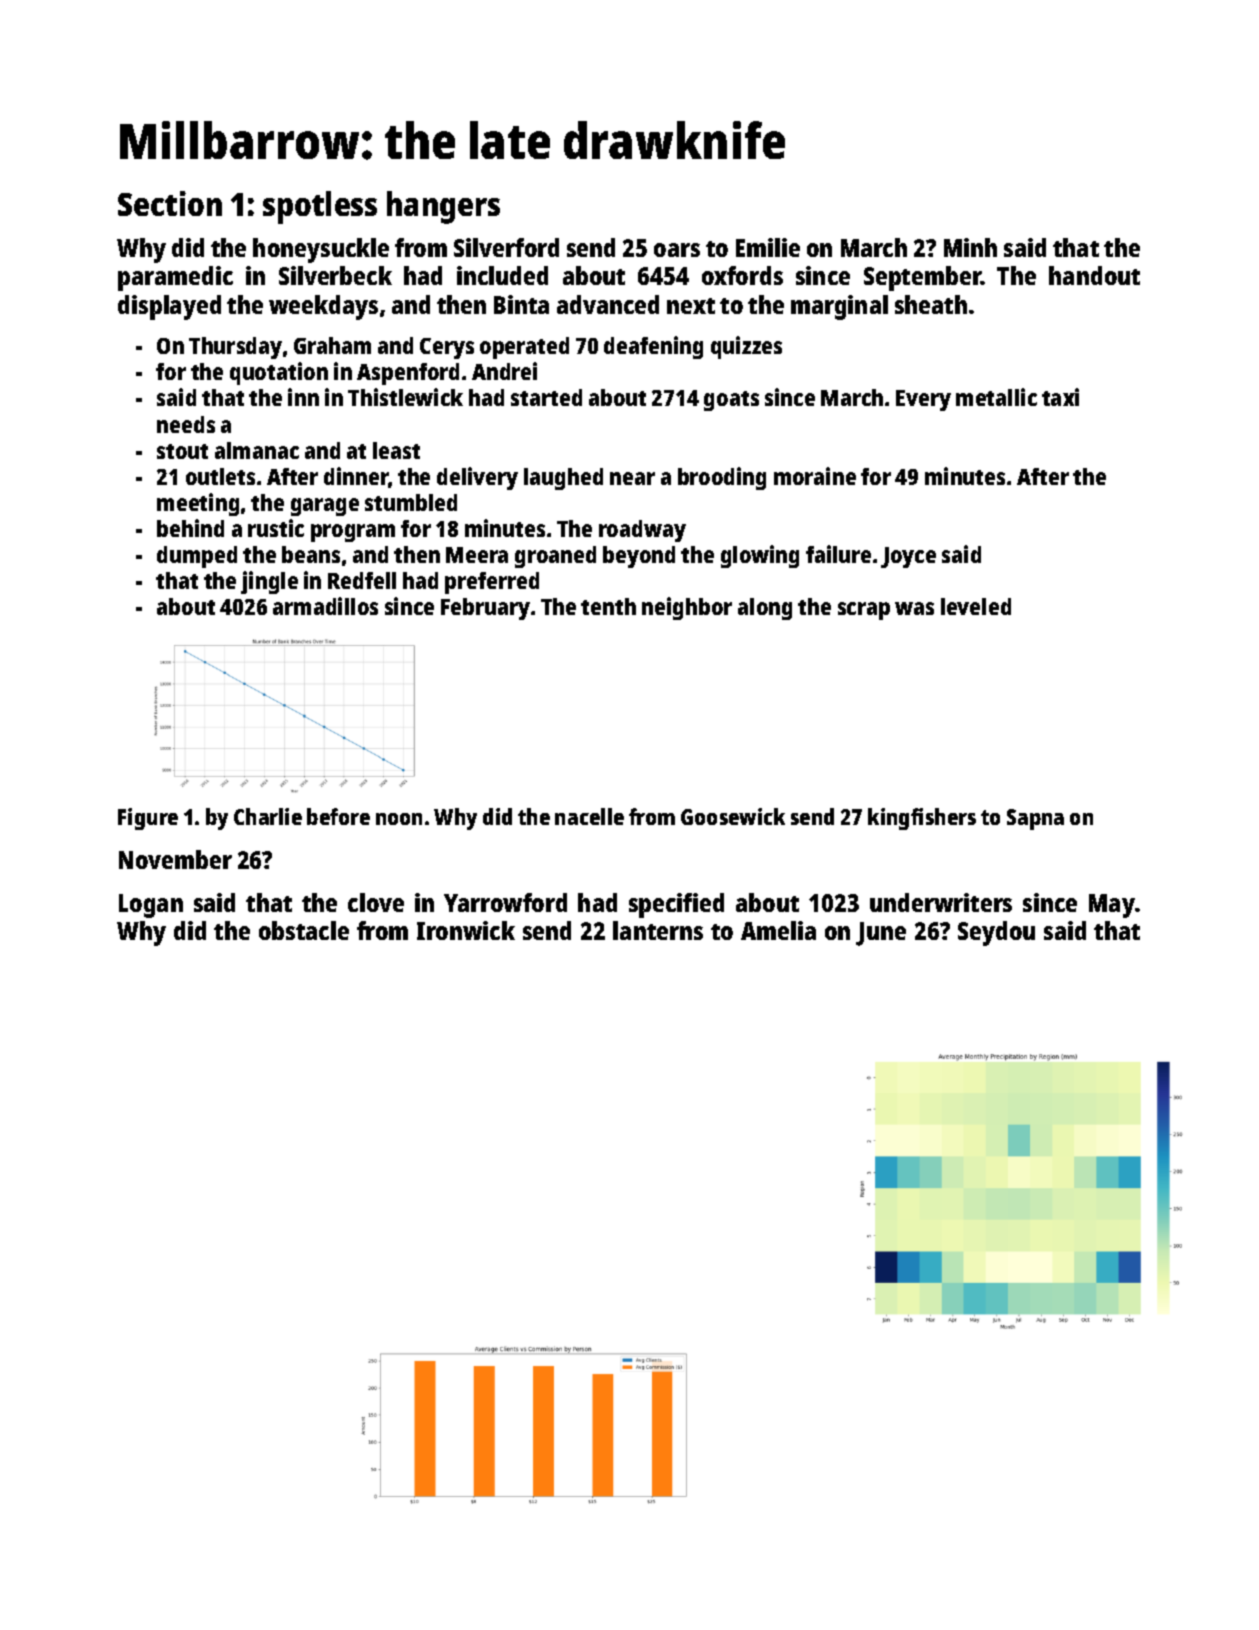 The width and height of the screenshot is (1259, 1630). I want to click on obstacle, so click(304, 930).
